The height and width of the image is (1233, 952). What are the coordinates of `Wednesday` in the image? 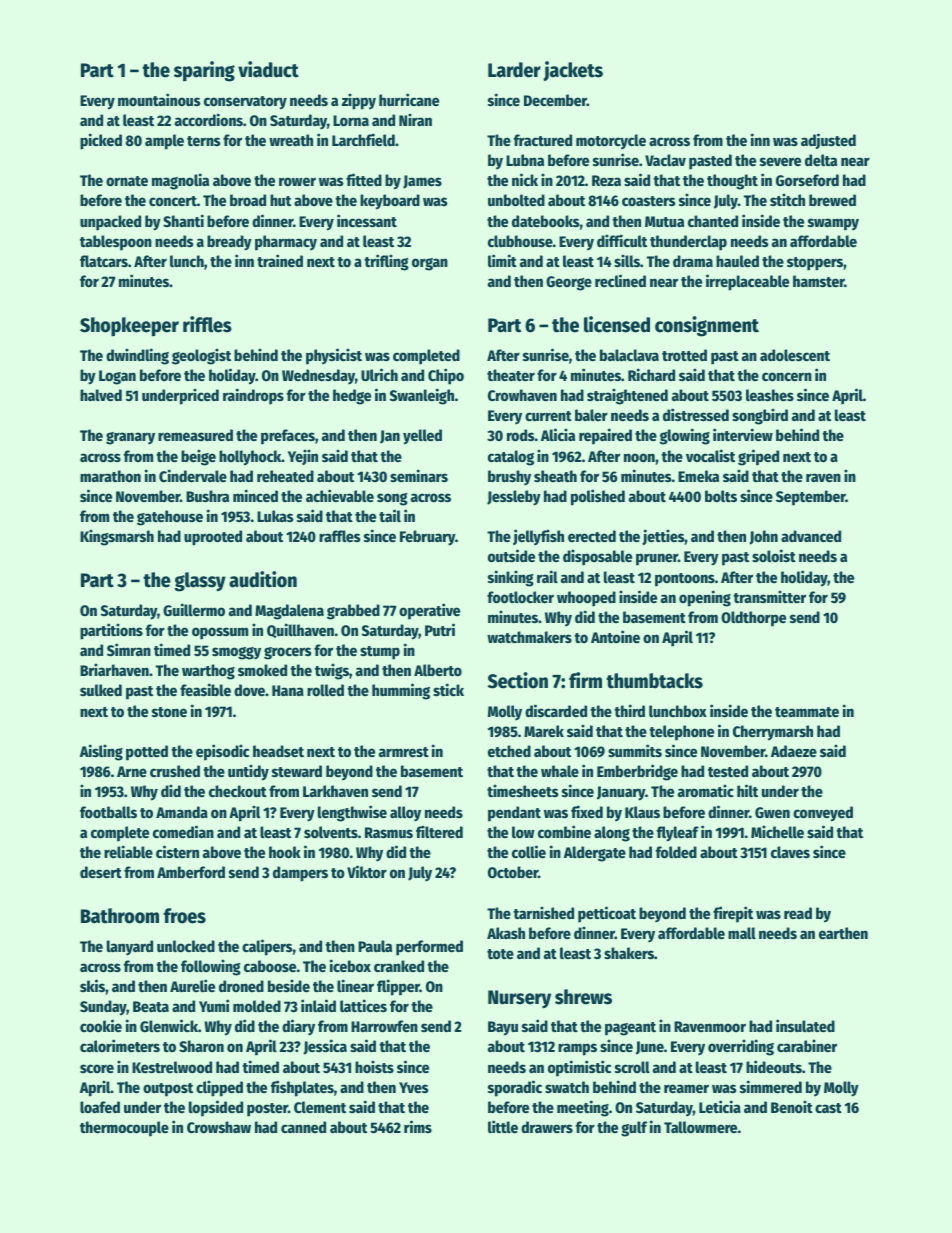 It's located at (318, 377).
